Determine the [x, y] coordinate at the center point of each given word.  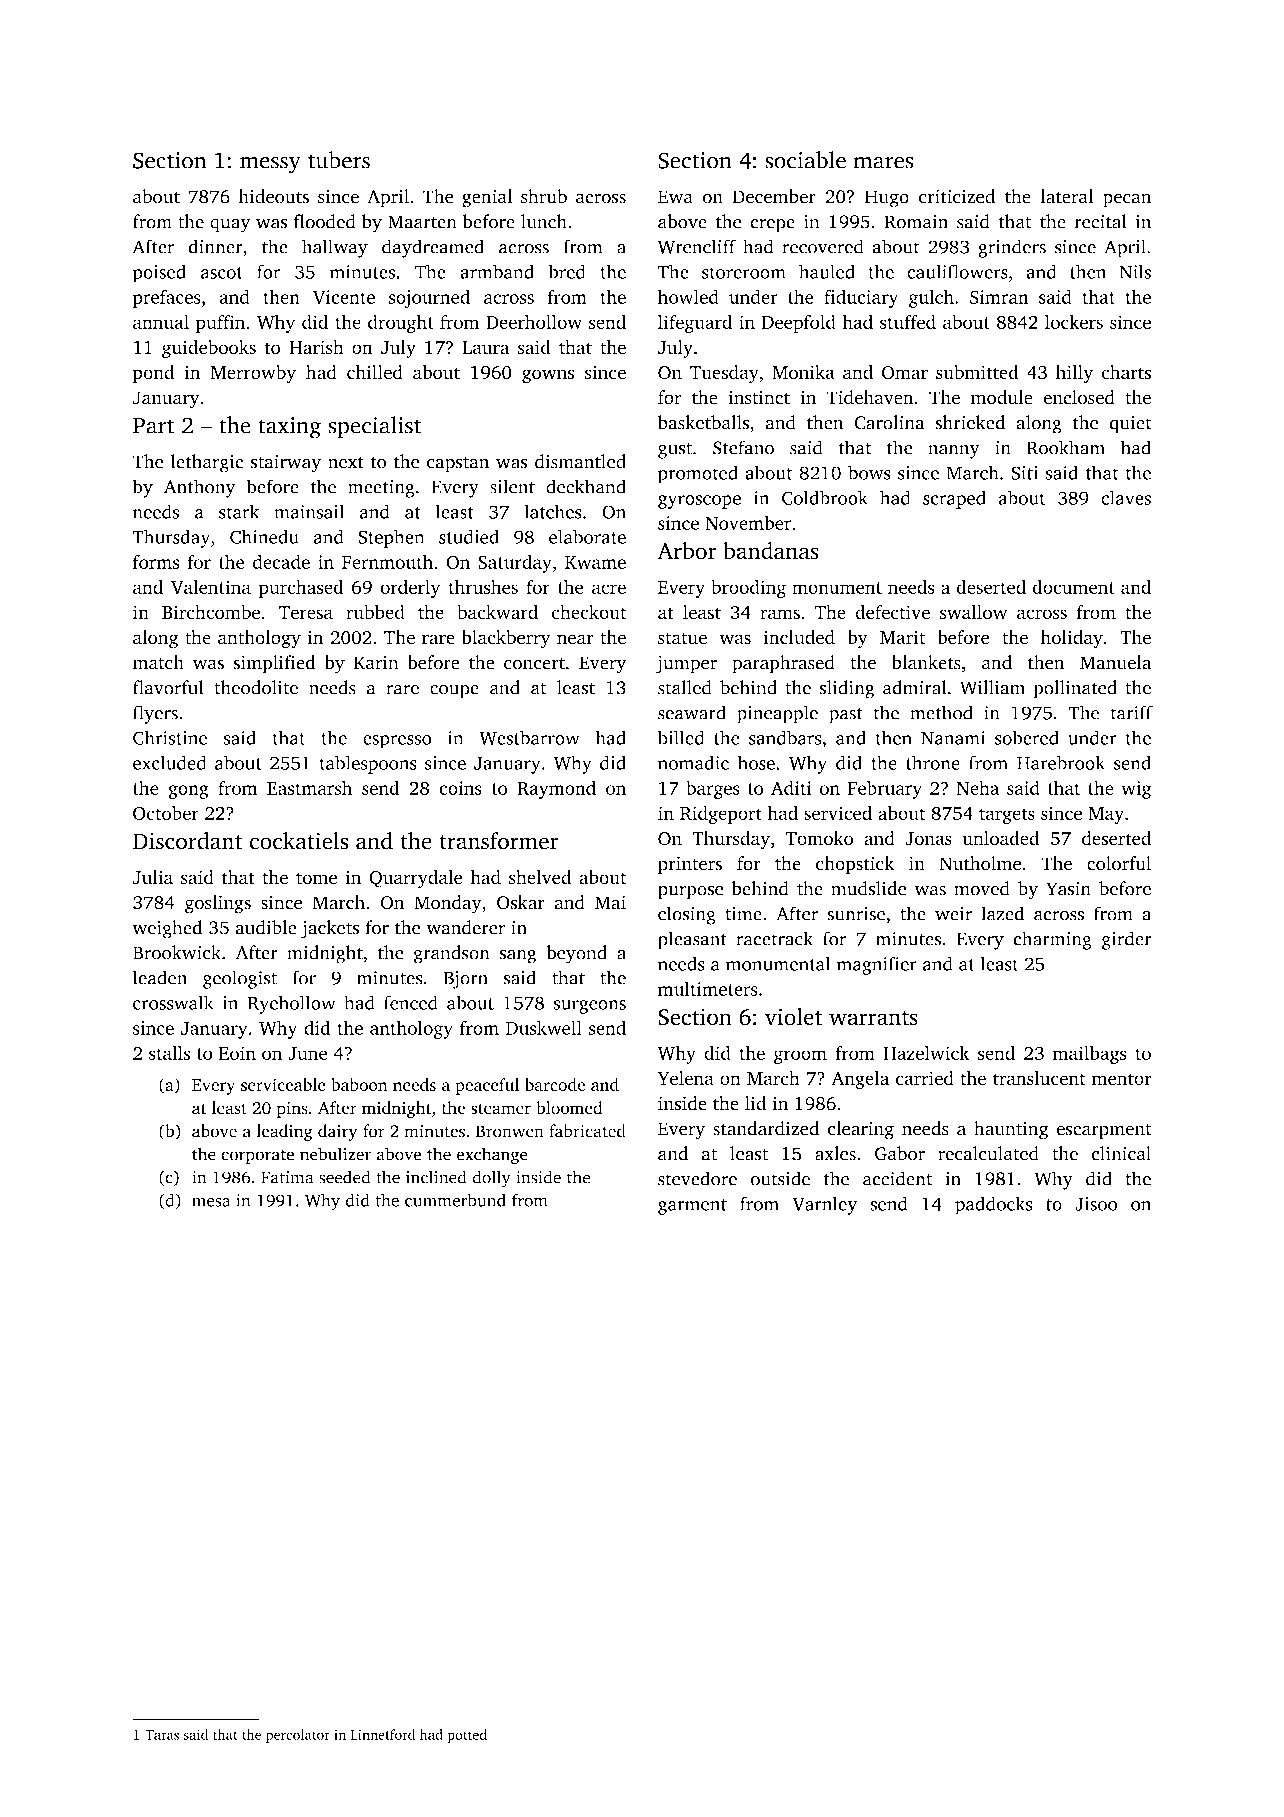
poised [159, 273]
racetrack [774, 938]
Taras [162, 1735]
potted [467, 1736]
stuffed [908, 322]
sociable [805, 160]
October [166, 813]
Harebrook [1061, 762]
